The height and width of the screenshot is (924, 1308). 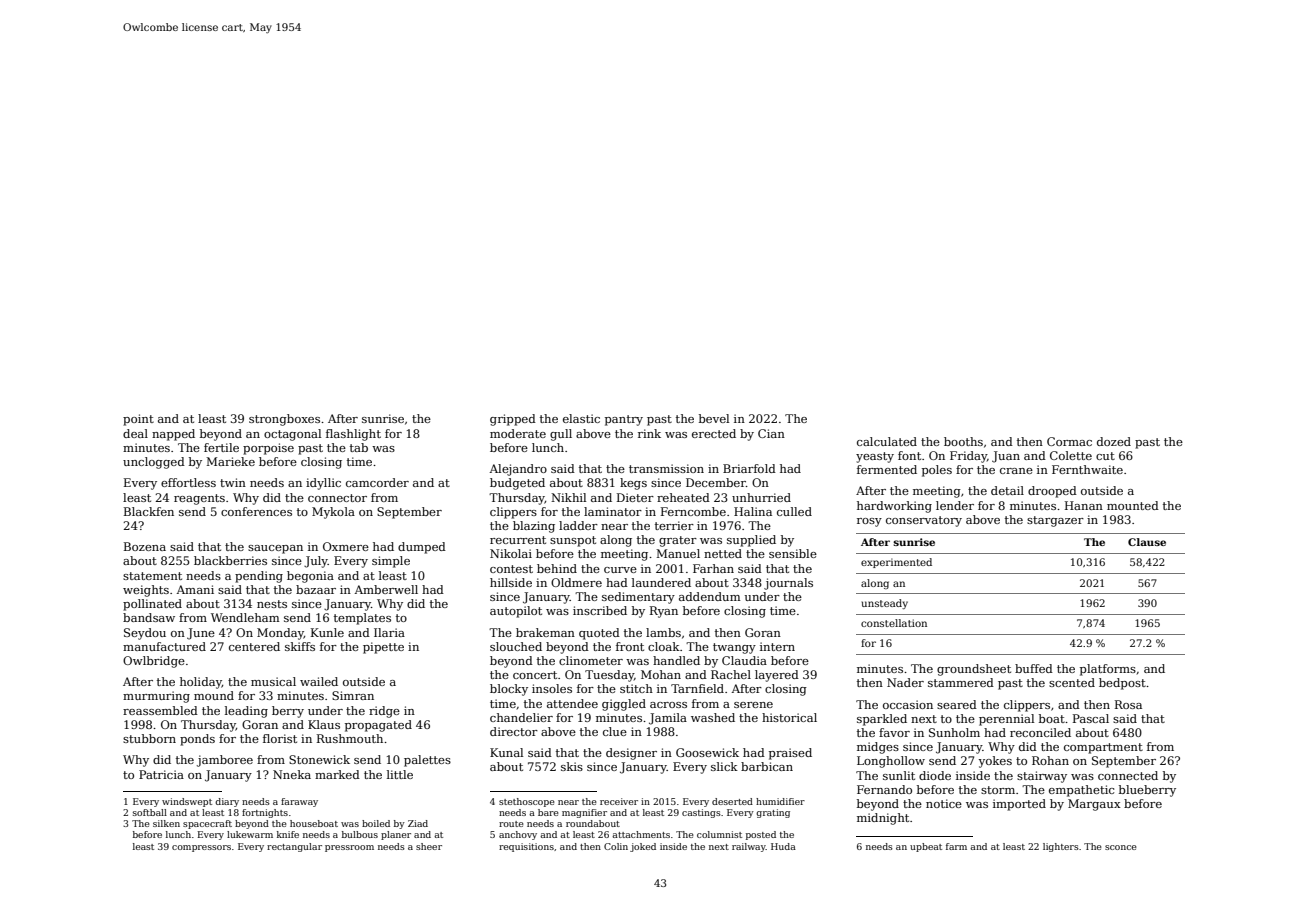 I want to click on diary, so click(x=227, y=802).
